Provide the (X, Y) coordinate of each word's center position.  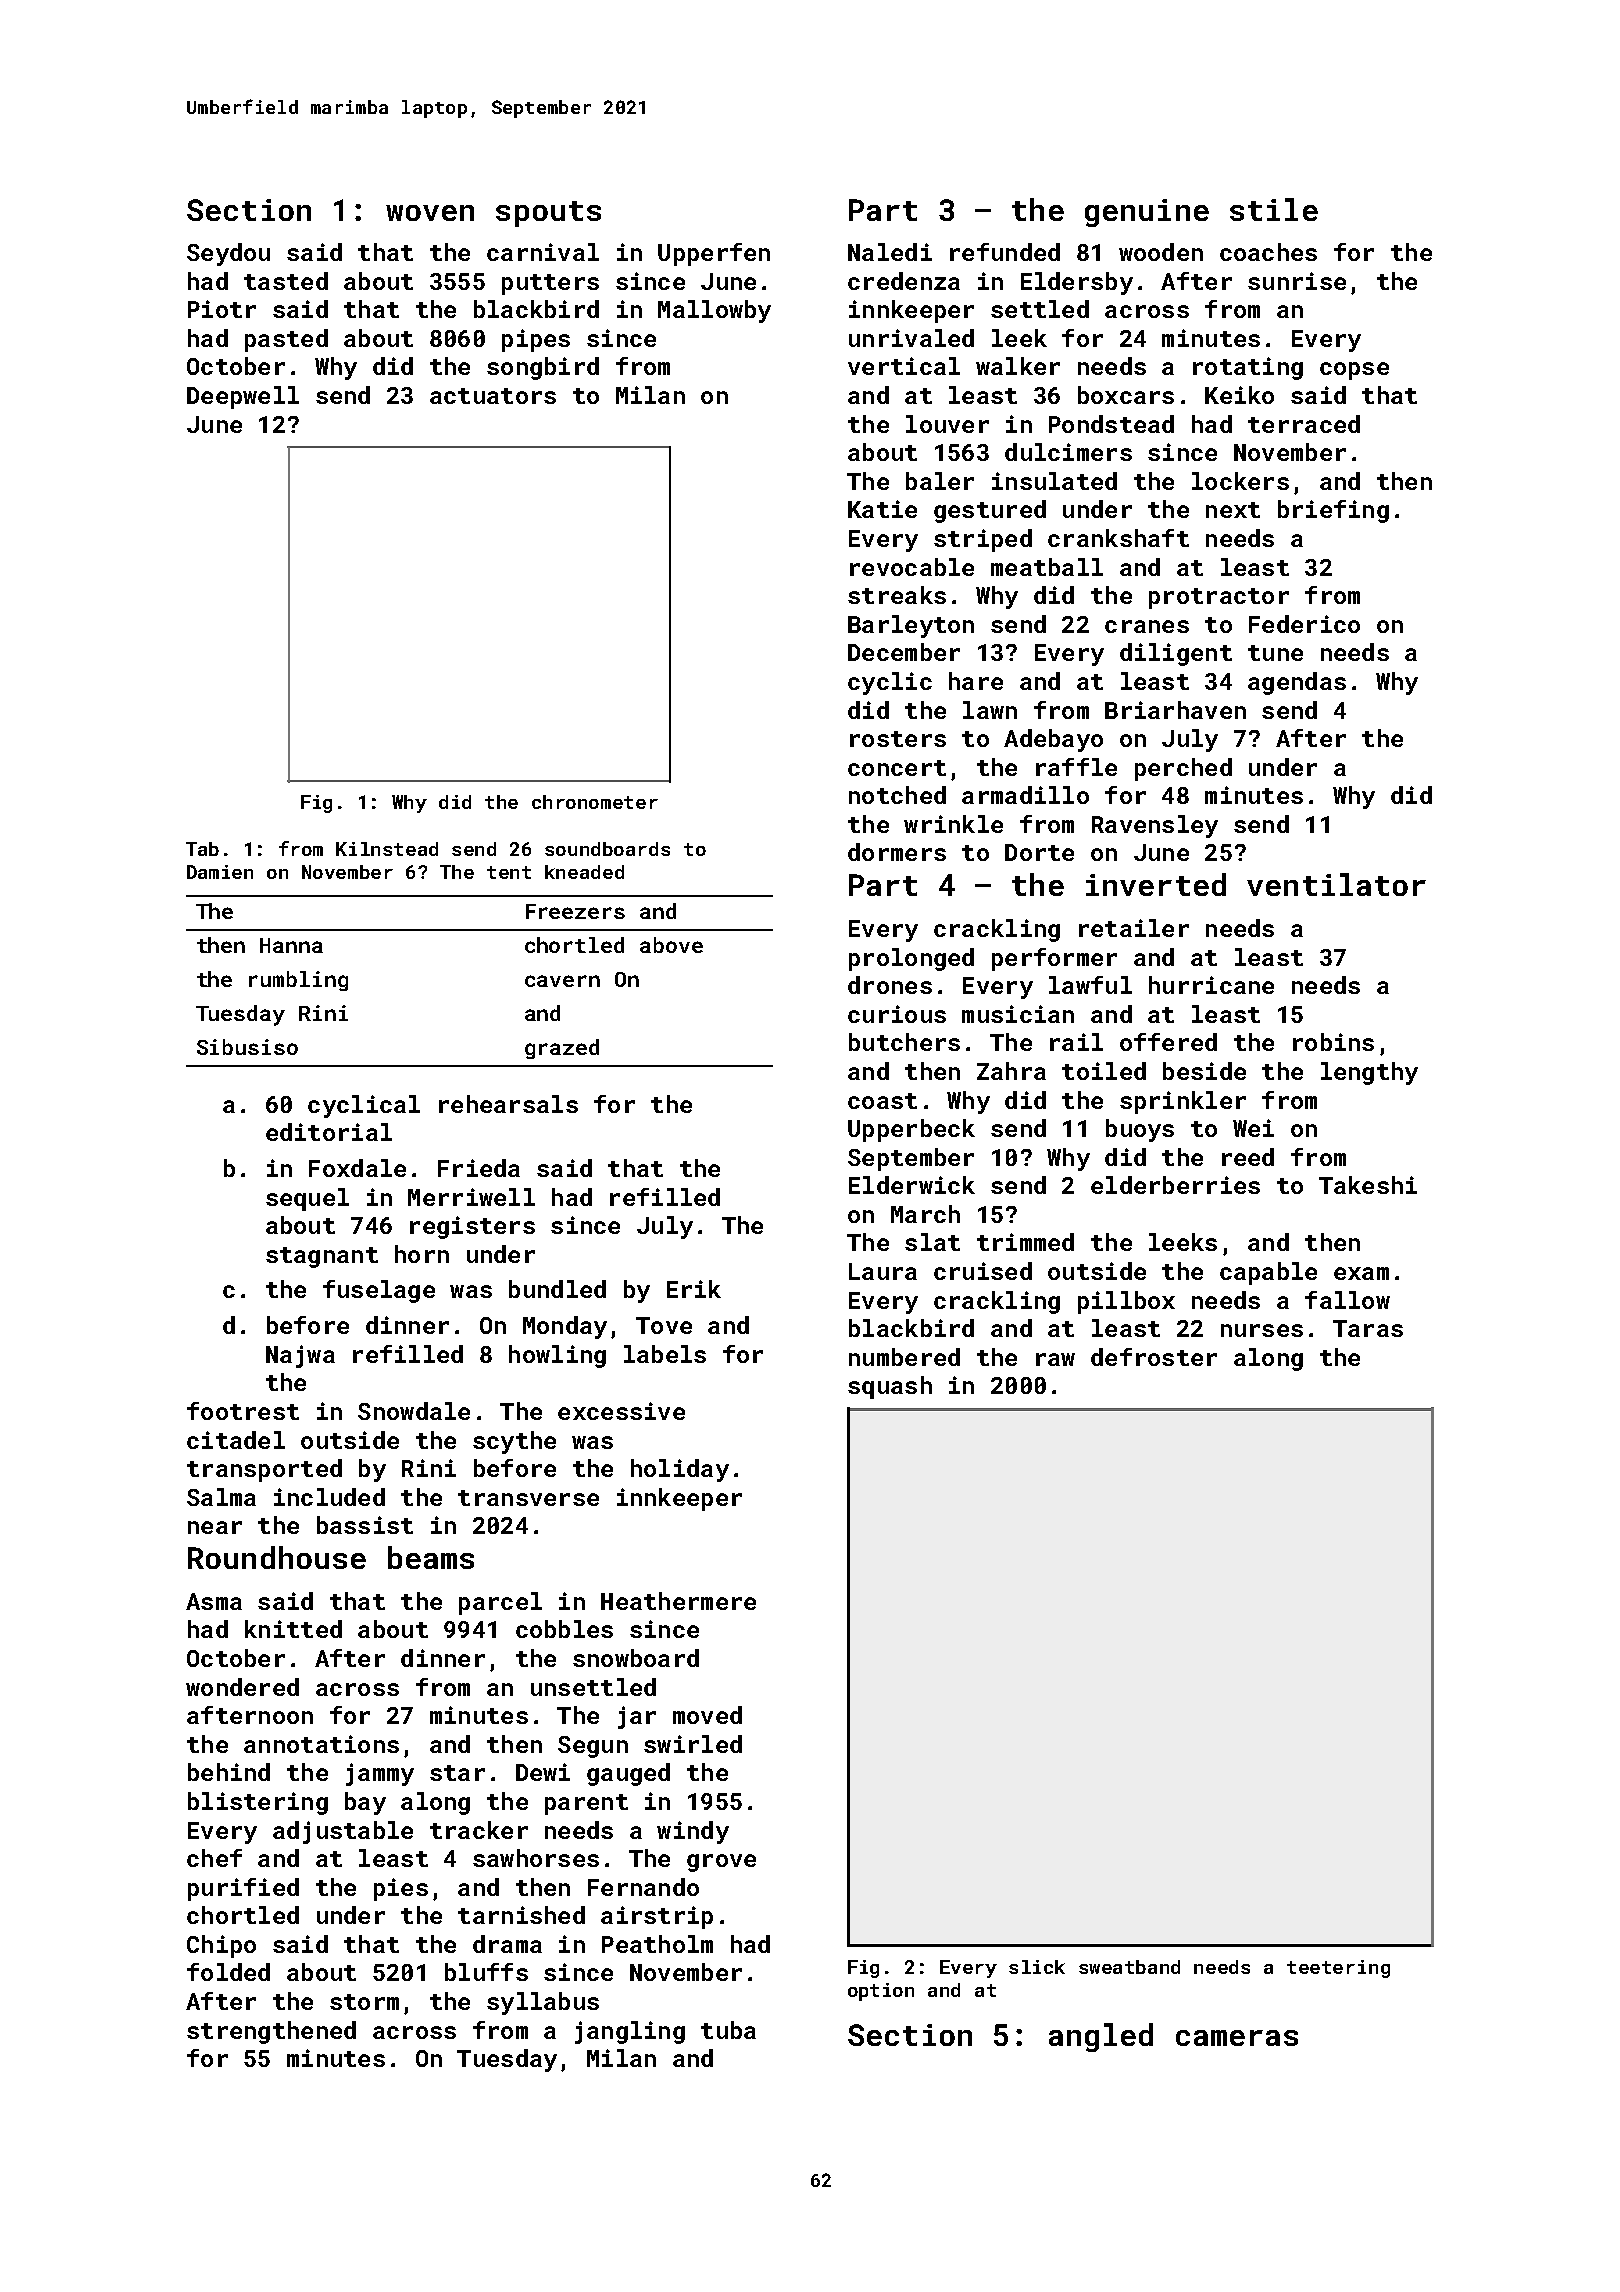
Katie (882, 509)
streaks (897, 595)
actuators (493, 396)
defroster (1154, 1357)
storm (364, 2002)
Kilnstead (387, 849)
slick (1037, 1967)
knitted (293, 1629)
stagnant (322, 1257)
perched (1183, 769)
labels (665, 1354)
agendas (1297, 683)
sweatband (1129, 1967)
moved (707, 1715)
